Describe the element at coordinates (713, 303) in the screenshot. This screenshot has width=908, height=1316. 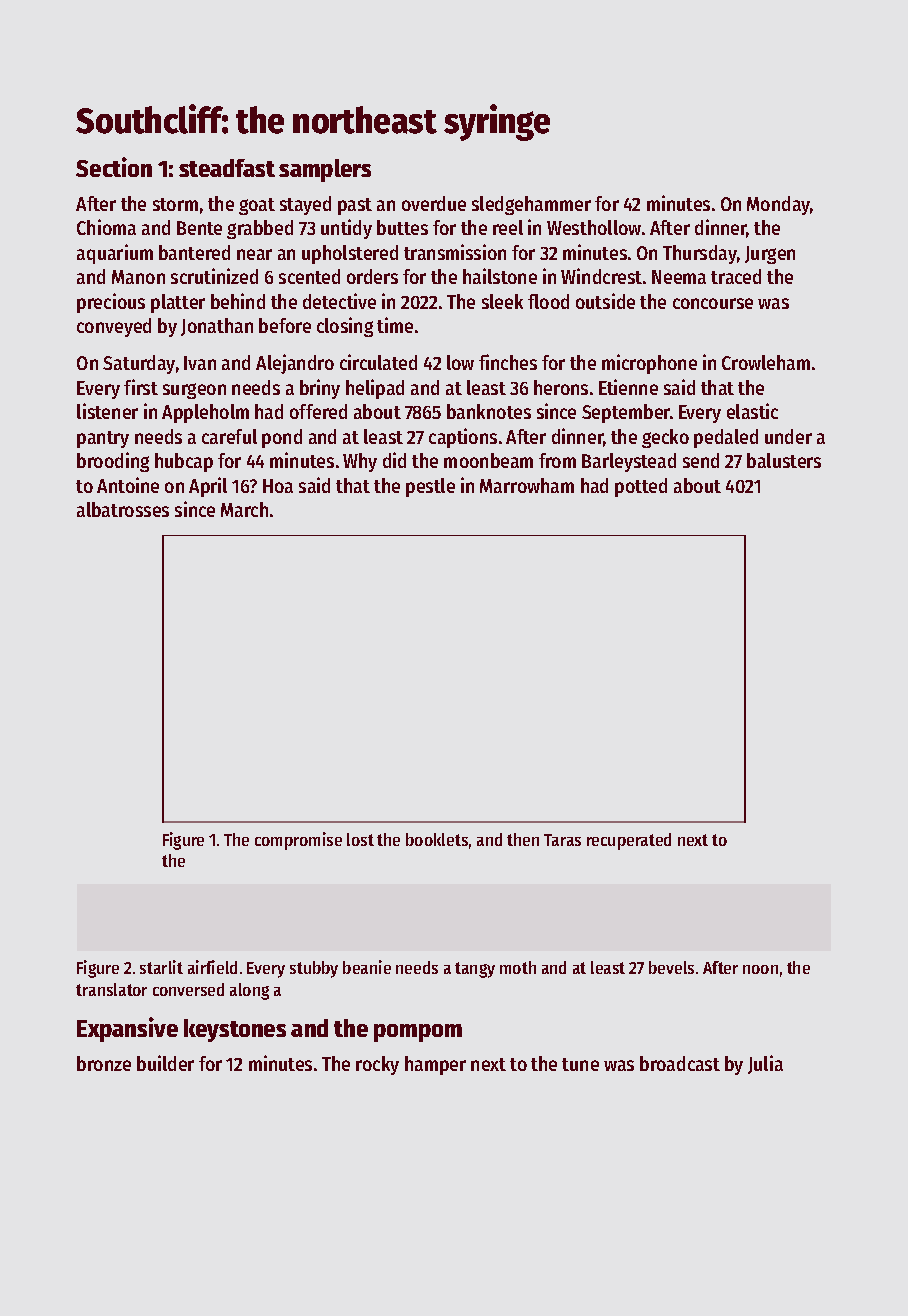
I see `concourse` at that location.
